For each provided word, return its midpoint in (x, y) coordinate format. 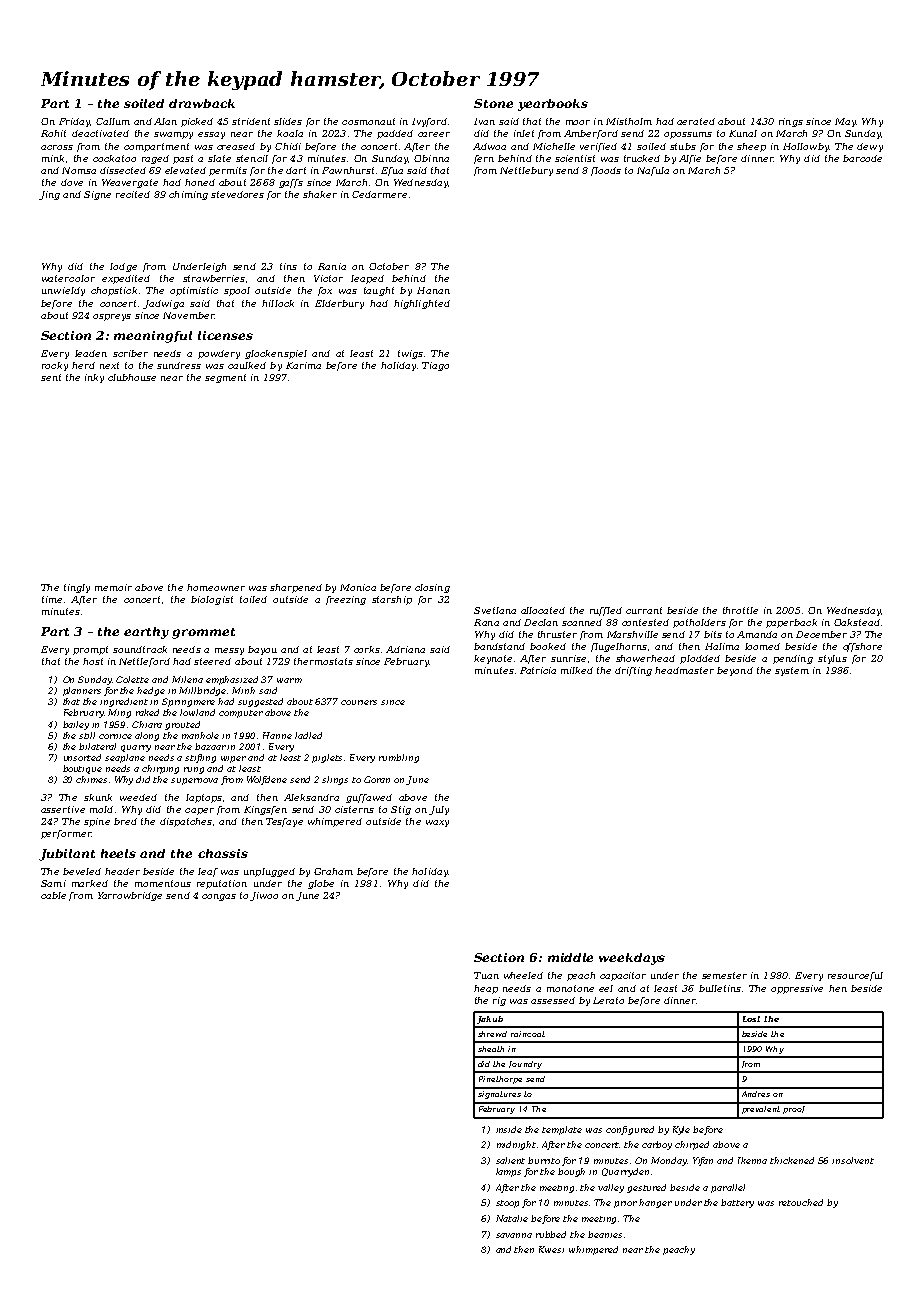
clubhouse (132, 377)
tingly (77, 588)
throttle (740, 610)
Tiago (435, 366)
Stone (493, 103)
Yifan (703, 1161)
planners (82, 691)
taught (379, 291)
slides (288, 121)
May (845, 122)
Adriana (405, 649)
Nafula (653, 171)
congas (219, 897)
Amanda (757, 634)
